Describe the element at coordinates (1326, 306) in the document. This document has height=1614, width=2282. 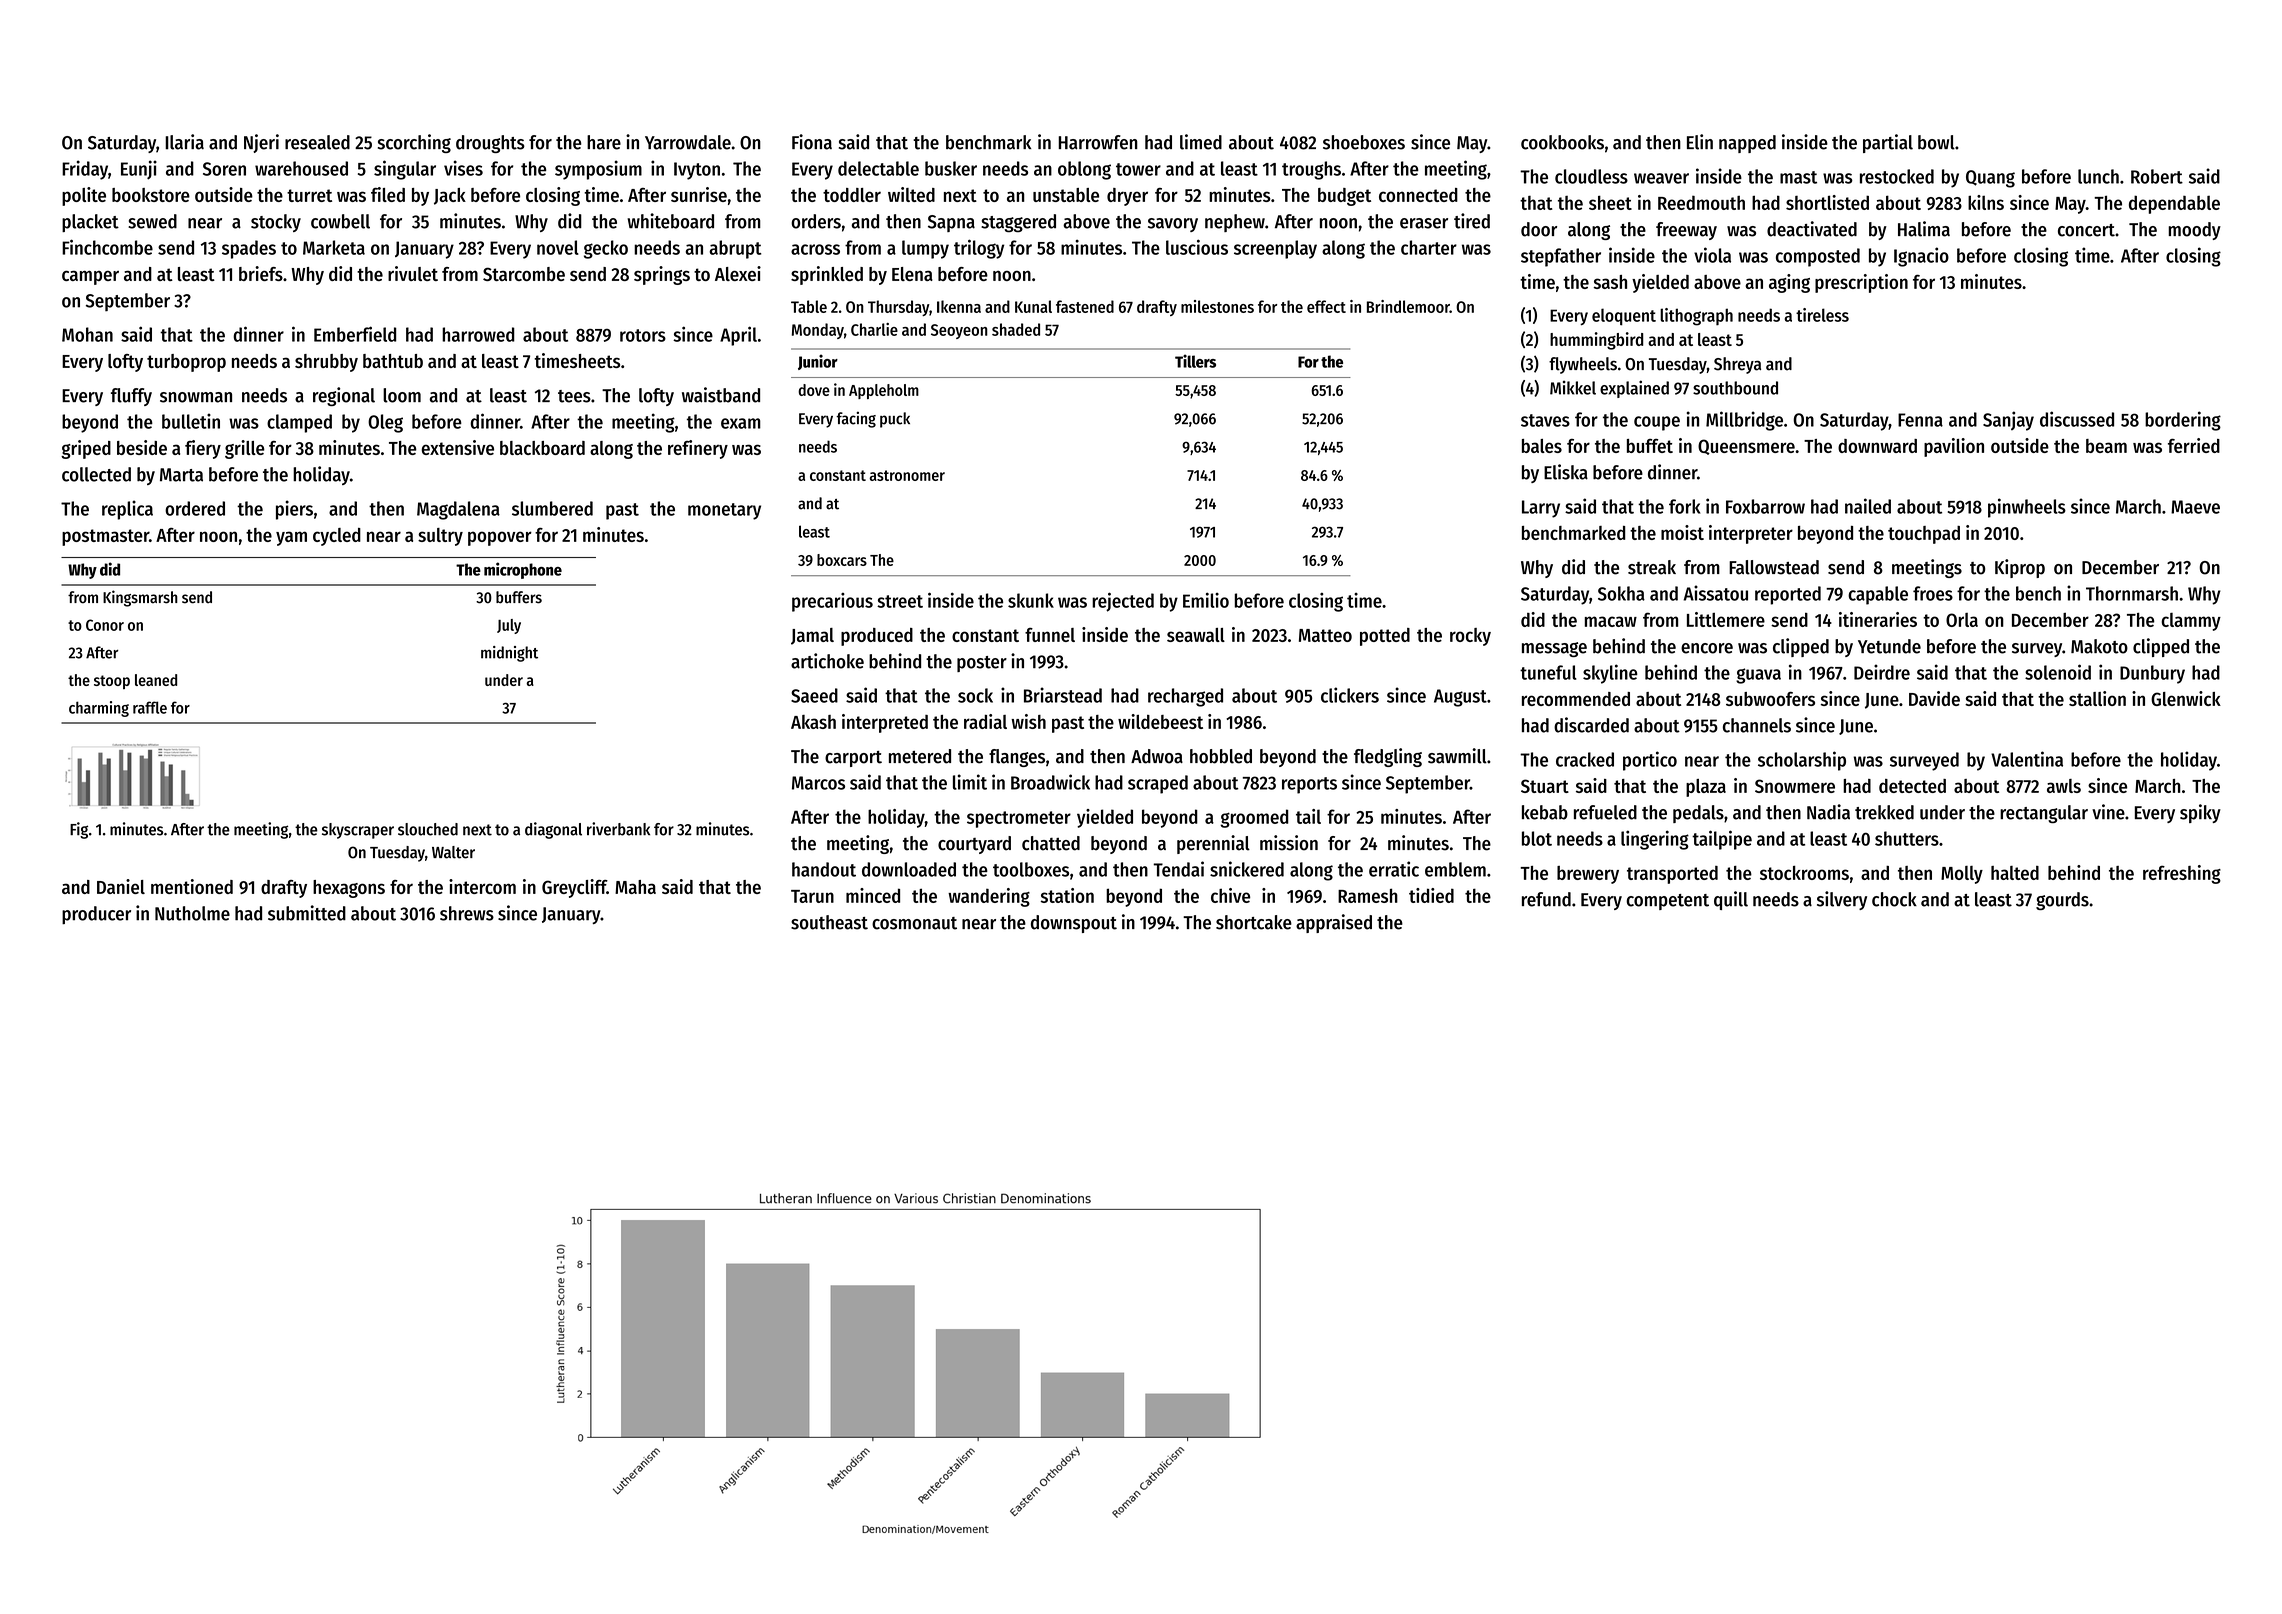
I see `effect` at that location.
